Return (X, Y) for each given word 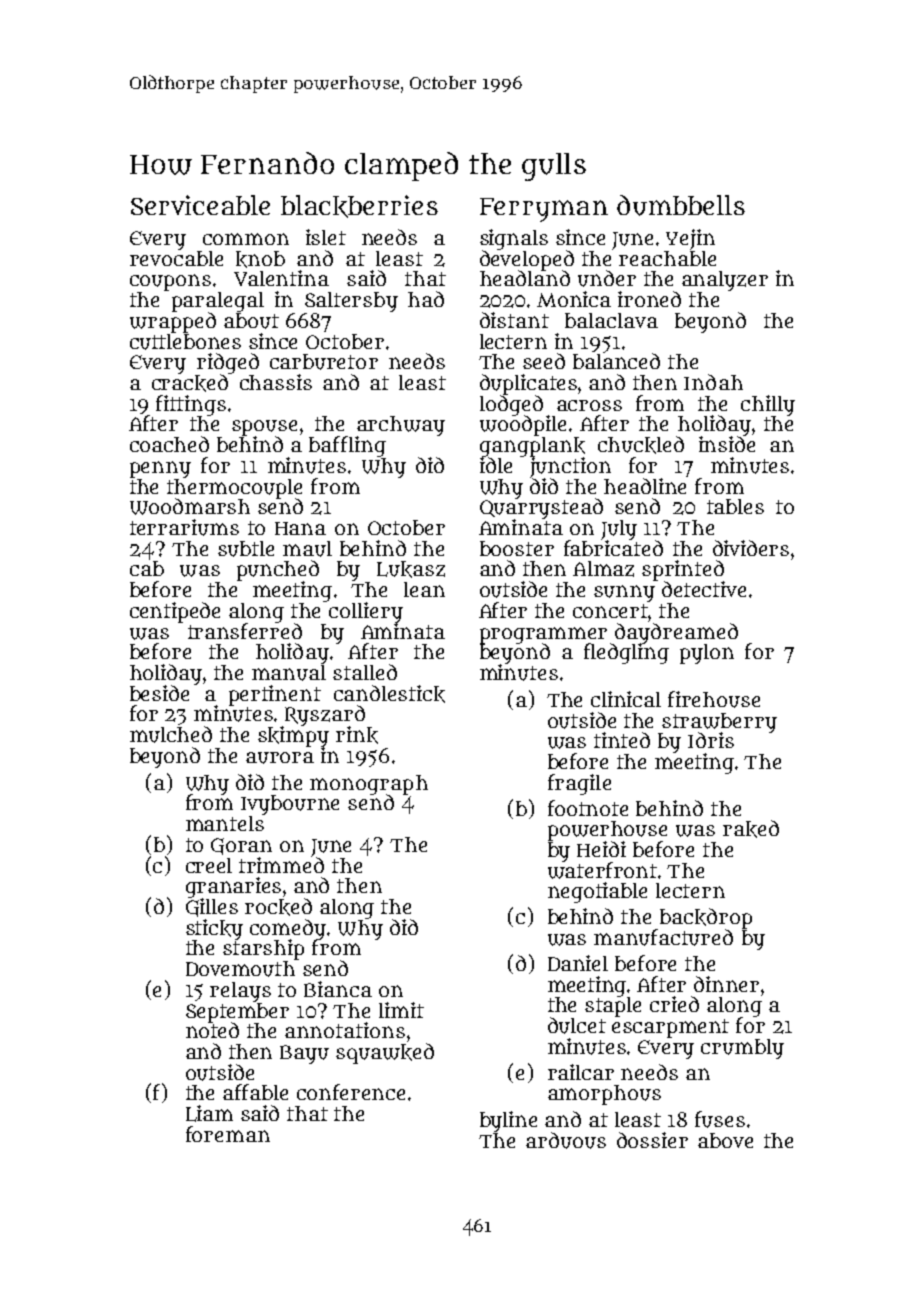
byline (508, 1121)
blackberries (359, 206)
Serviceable (200, 205)
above (725, 1140)
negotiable (597, 892)
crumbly (742, 1049)
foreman (228, 1134)
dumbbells (681, 205)
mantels (225, 823)
